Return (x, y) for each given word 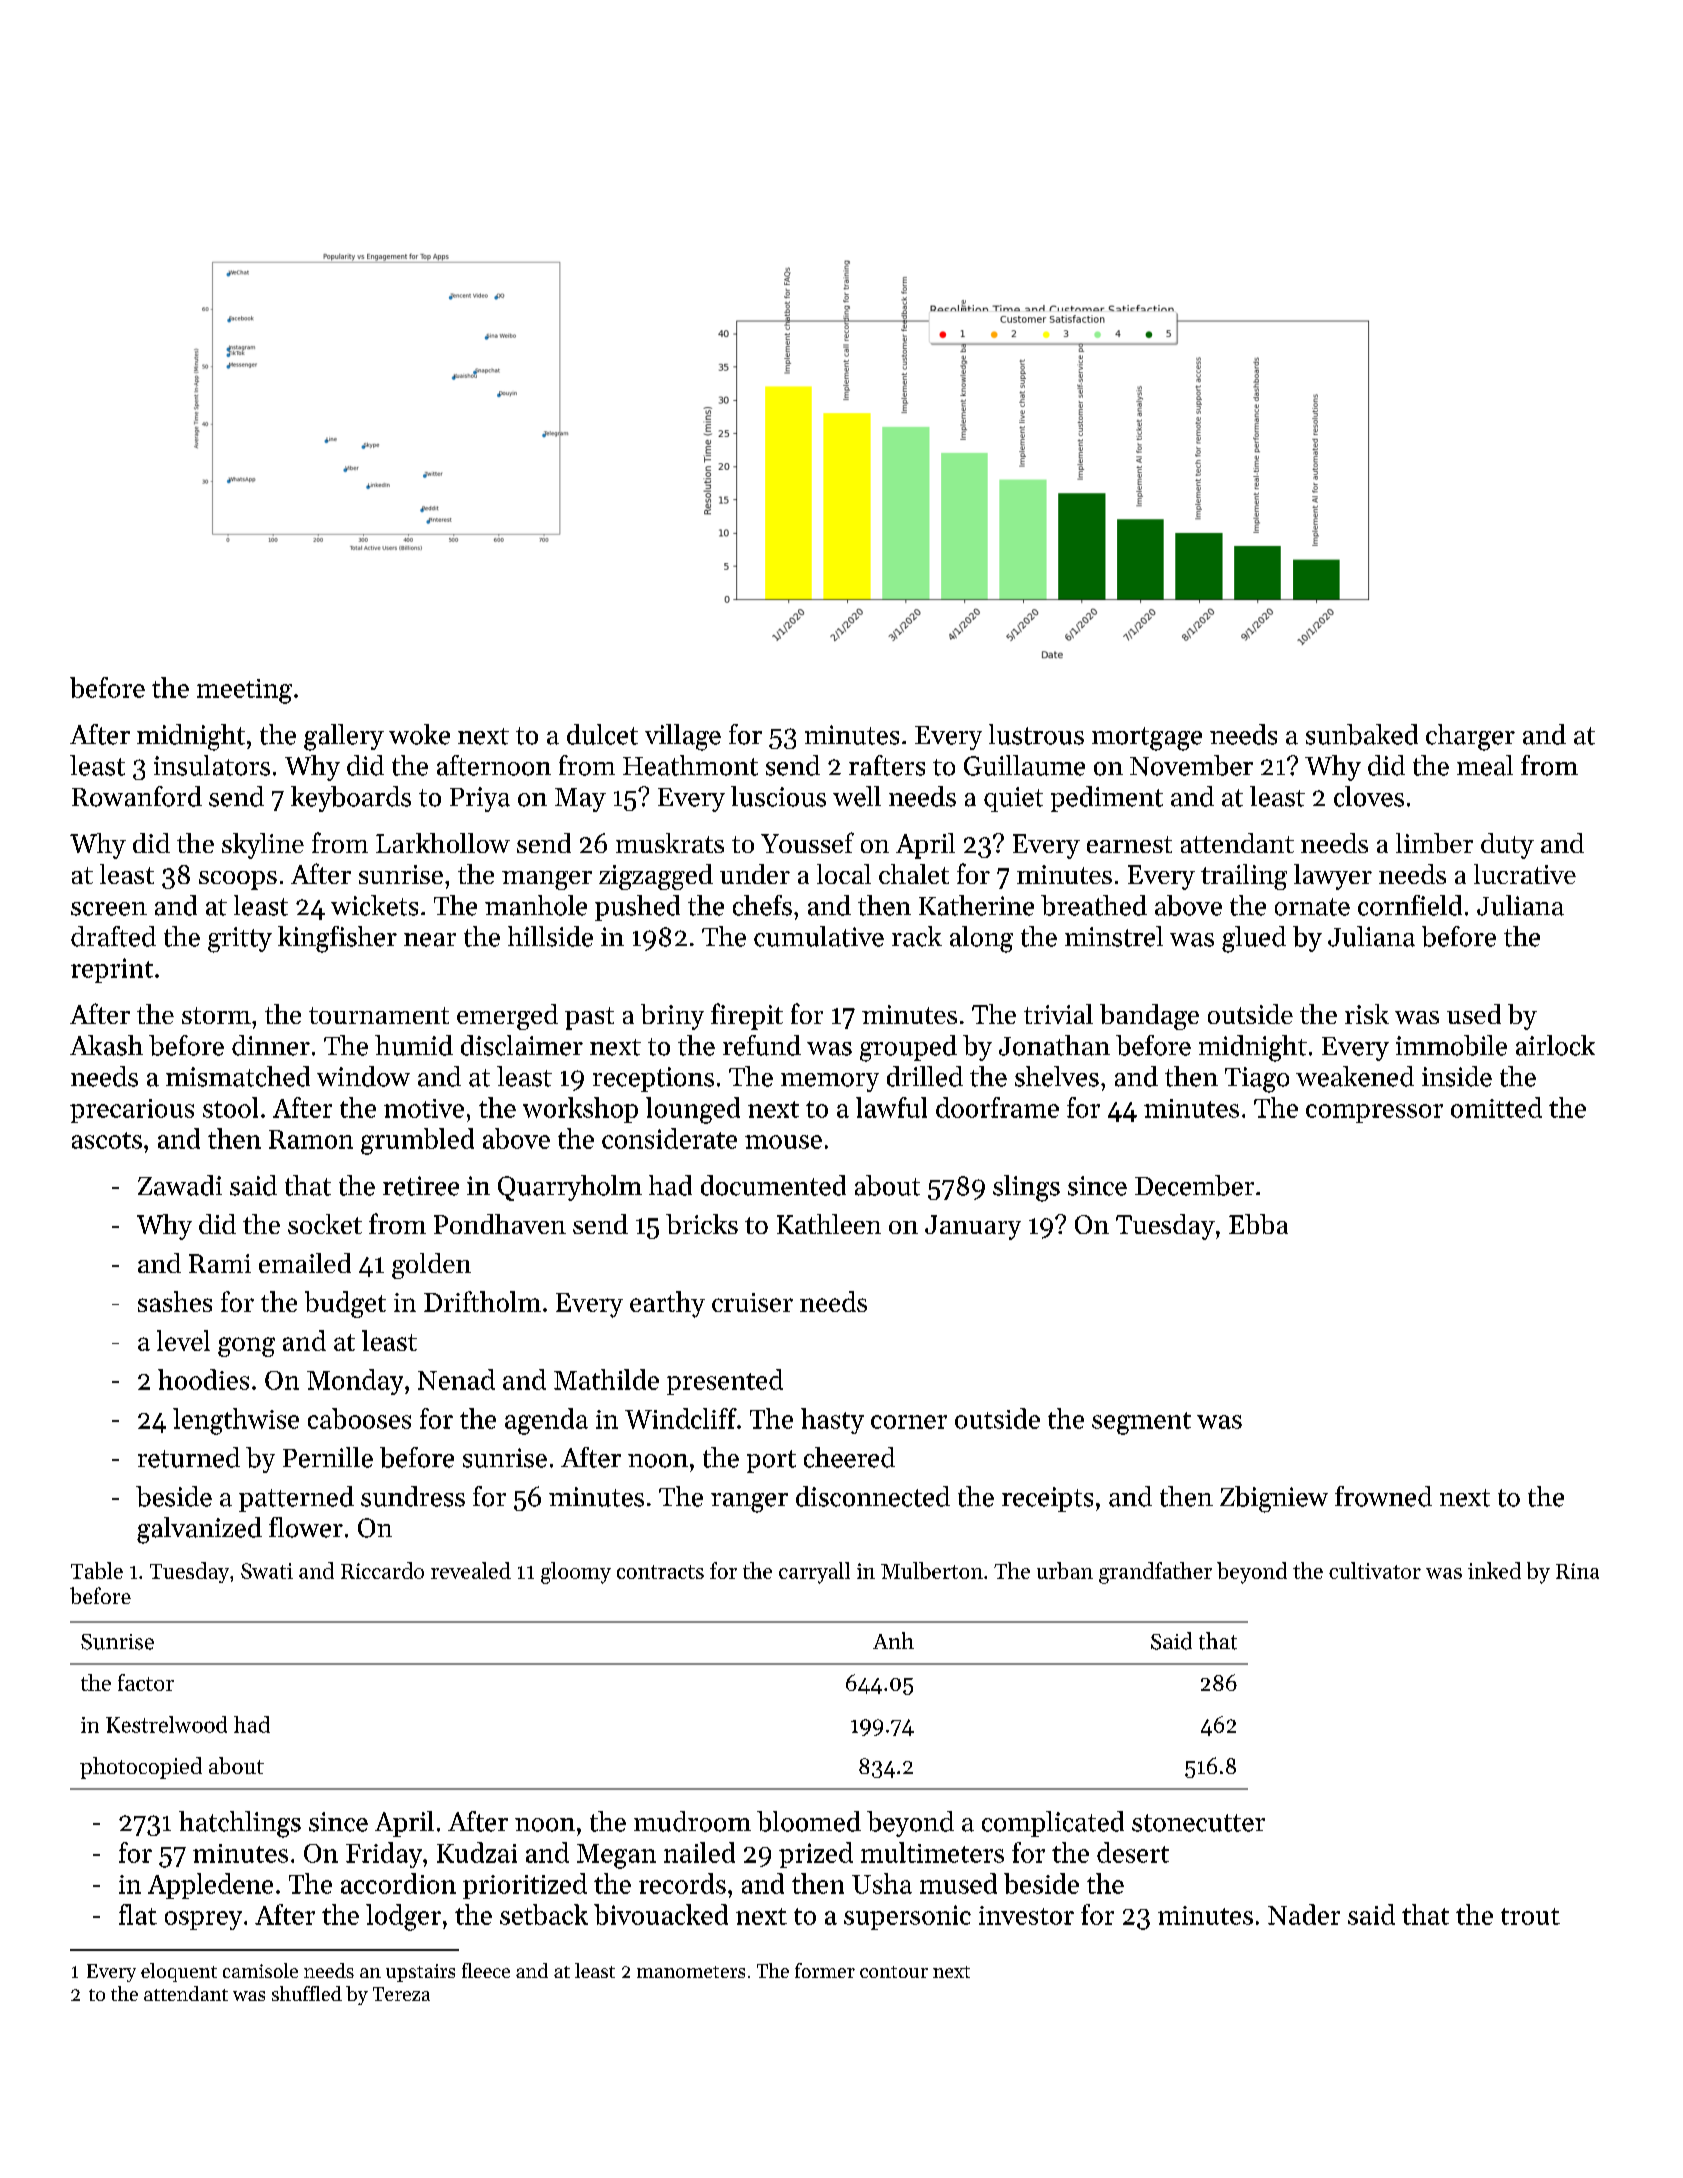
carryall (814, 1573)
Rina (1577, 1571)
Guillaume (1024, 765)
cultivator (1375, 1570)
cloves (1369, 796)
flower (306, 1527)
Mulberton (932, 1570)
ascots (107, 1140)
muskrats (670, 843)
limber (1434, 843)
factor (146, 1682)
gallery (344, 737)
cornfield (1410, 905)
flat (138, 1914)
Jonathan (1054, 1045)
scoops (238, 880)
